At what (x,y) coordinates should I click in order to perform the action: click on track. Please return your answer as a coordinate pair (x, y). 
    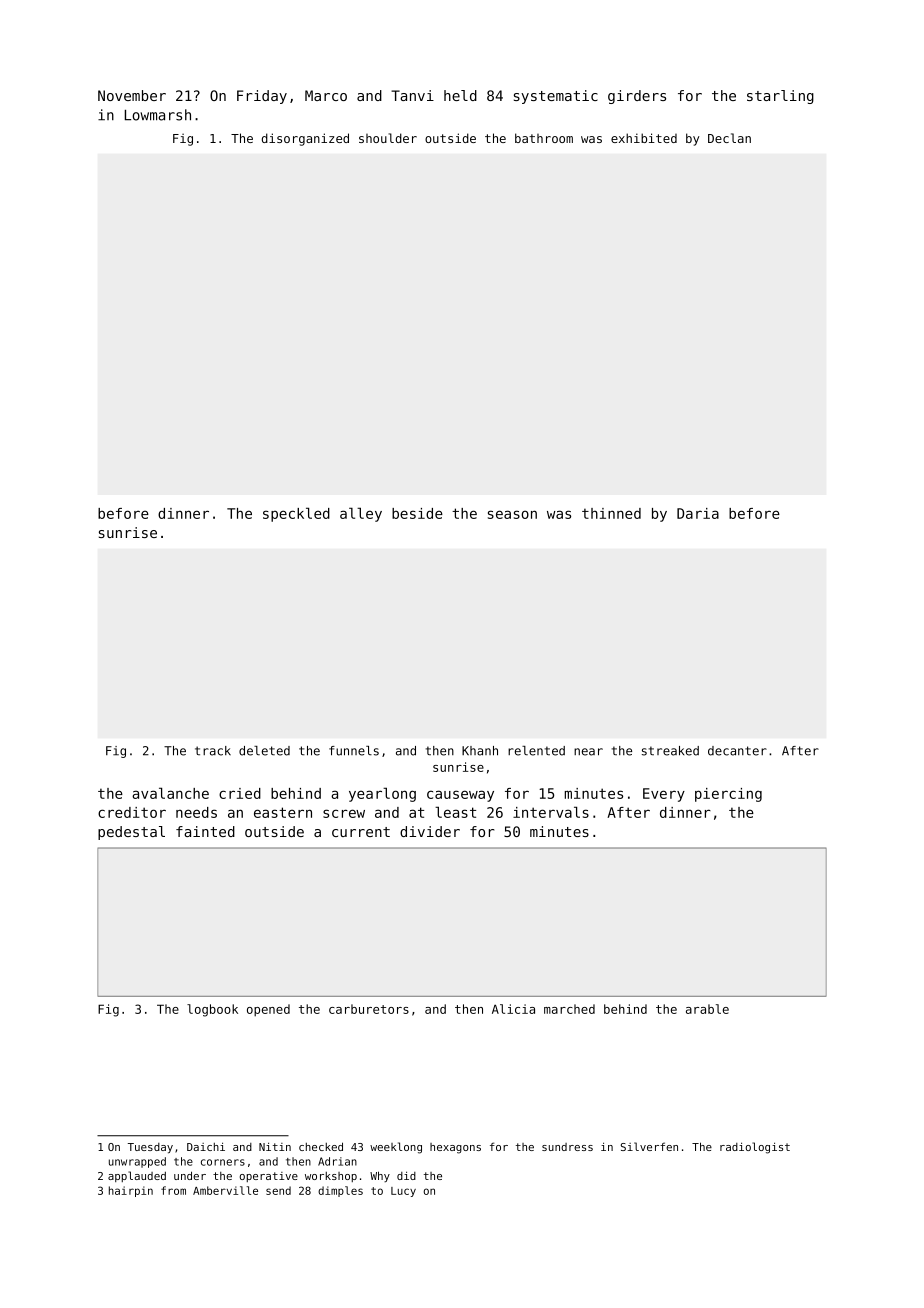
    Looking at the image, I should click on (213, 751).
